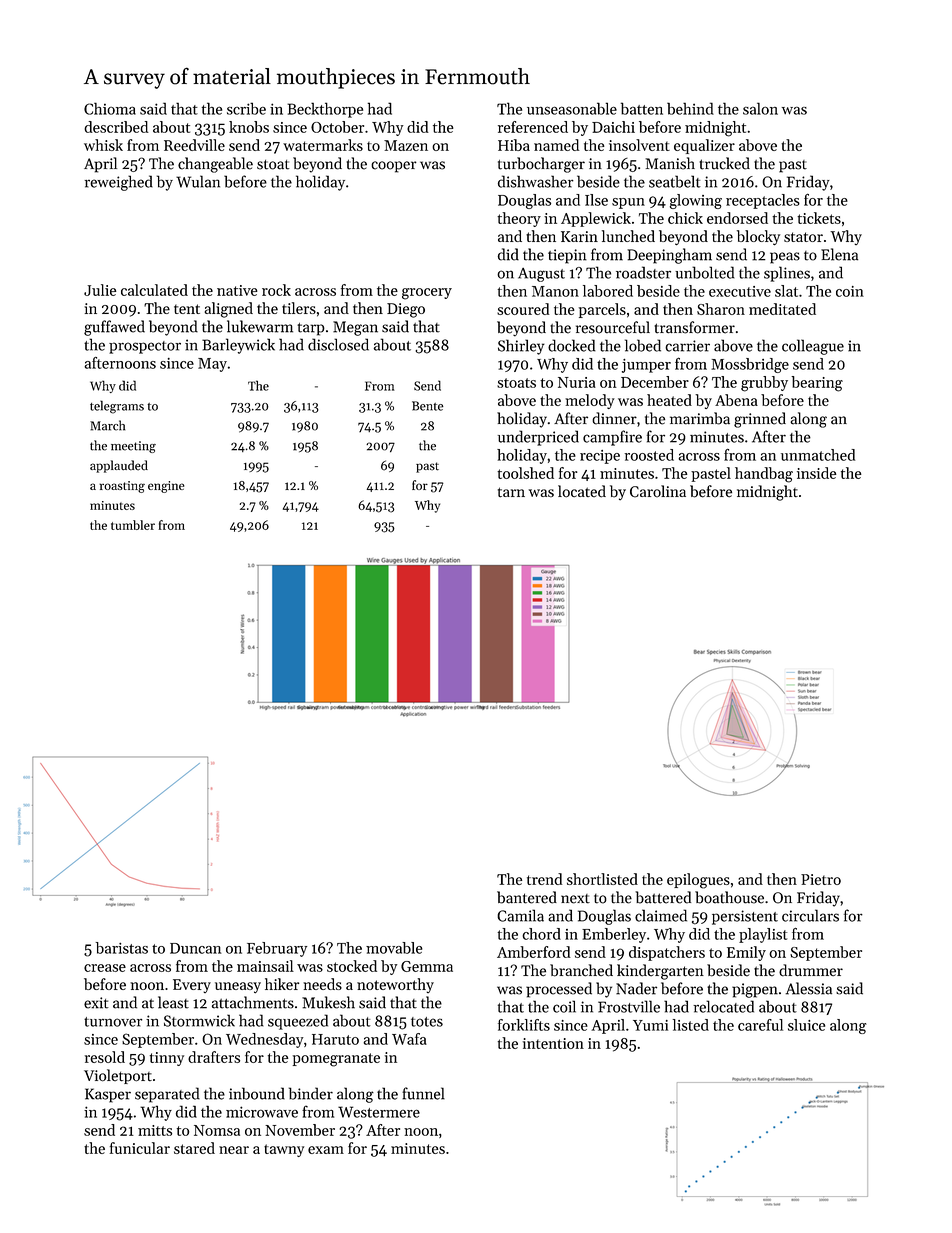  I want to click on stator, so click(803, 237).
